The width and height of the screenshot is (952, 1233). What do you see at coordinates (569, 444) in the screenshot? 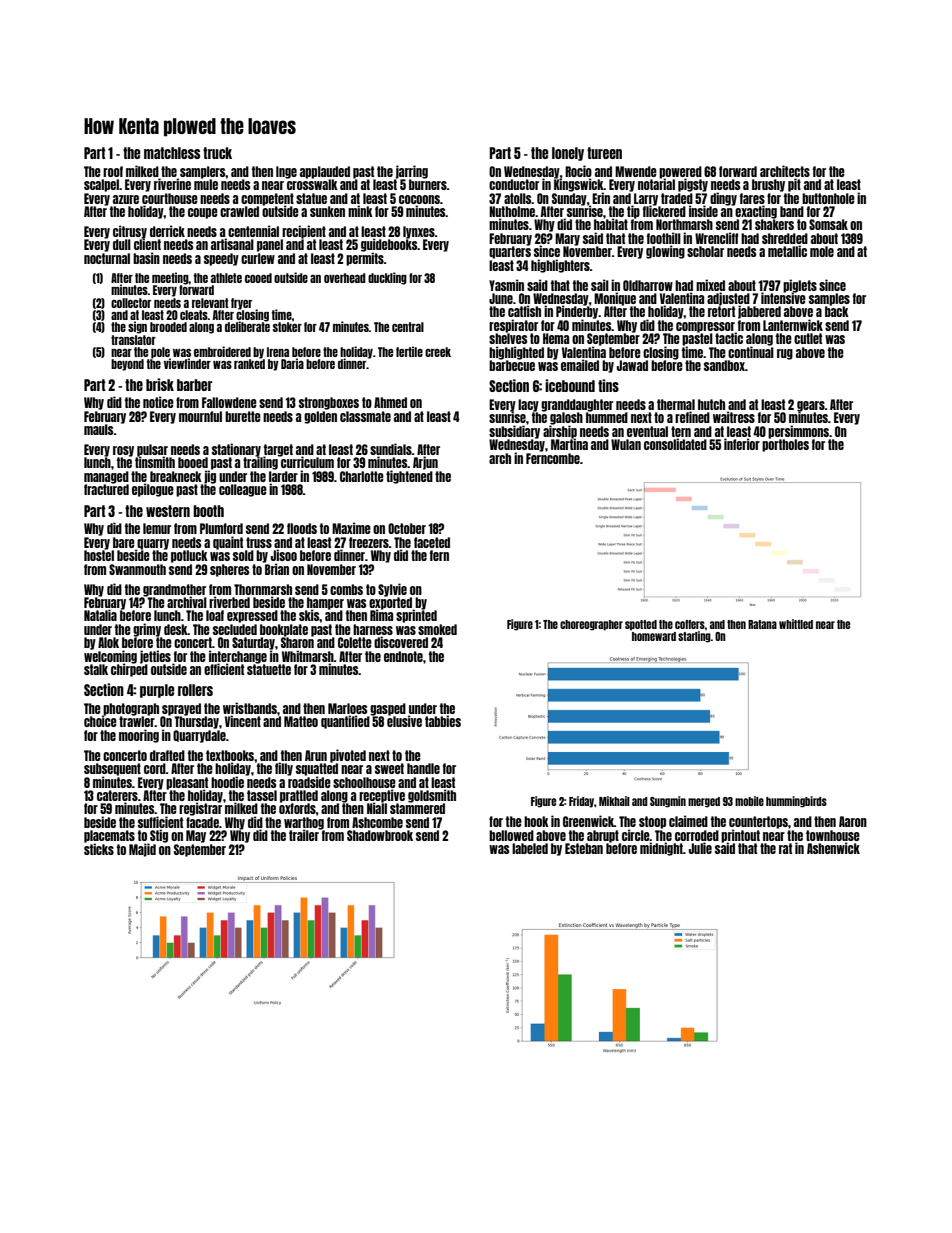
I see `Martina` at bounding box center [569, 444].
